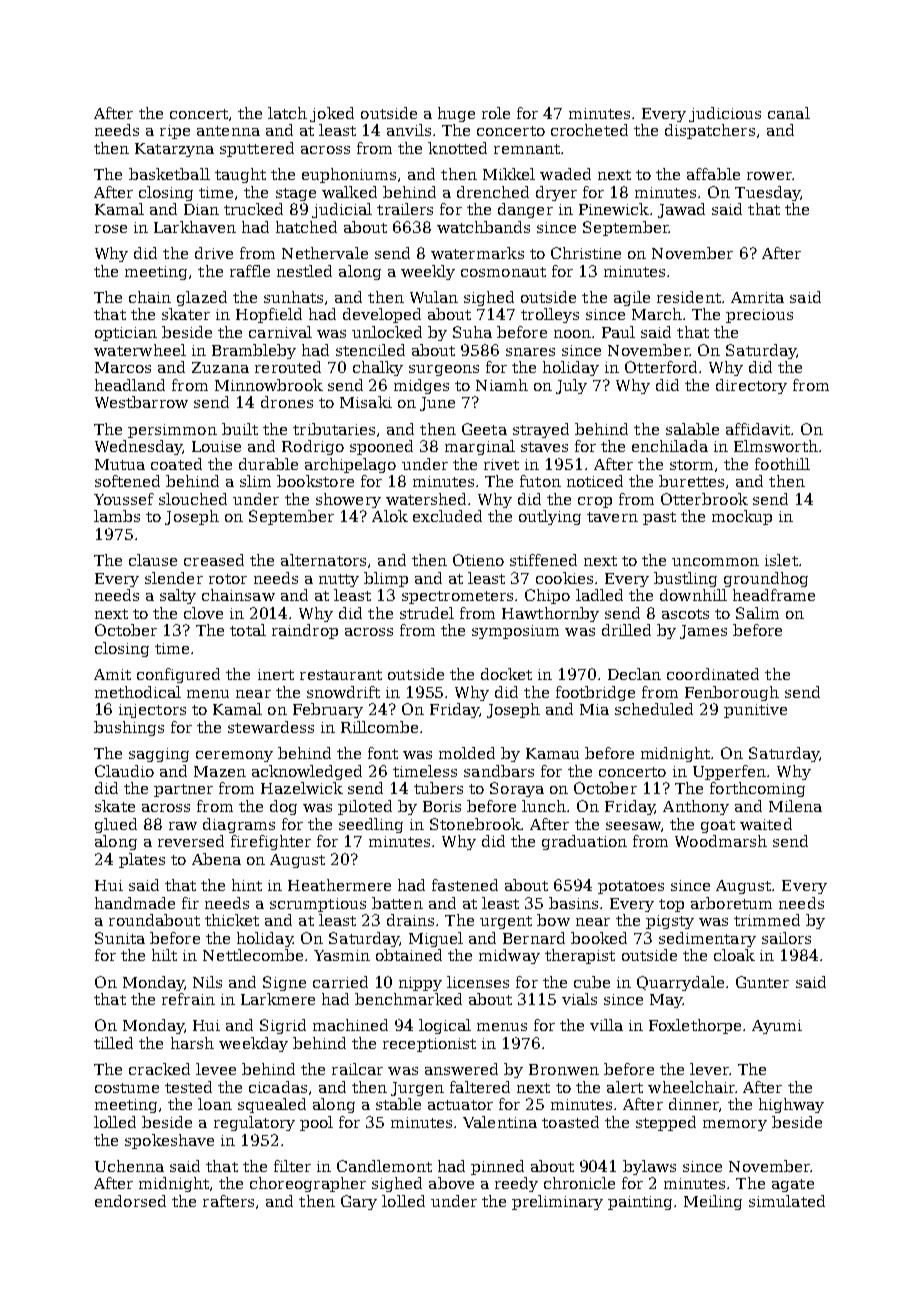 This document has height=1308, width=924. Describe the element at coordinates (228, 131) in the document. I see `antenna` at that location.
